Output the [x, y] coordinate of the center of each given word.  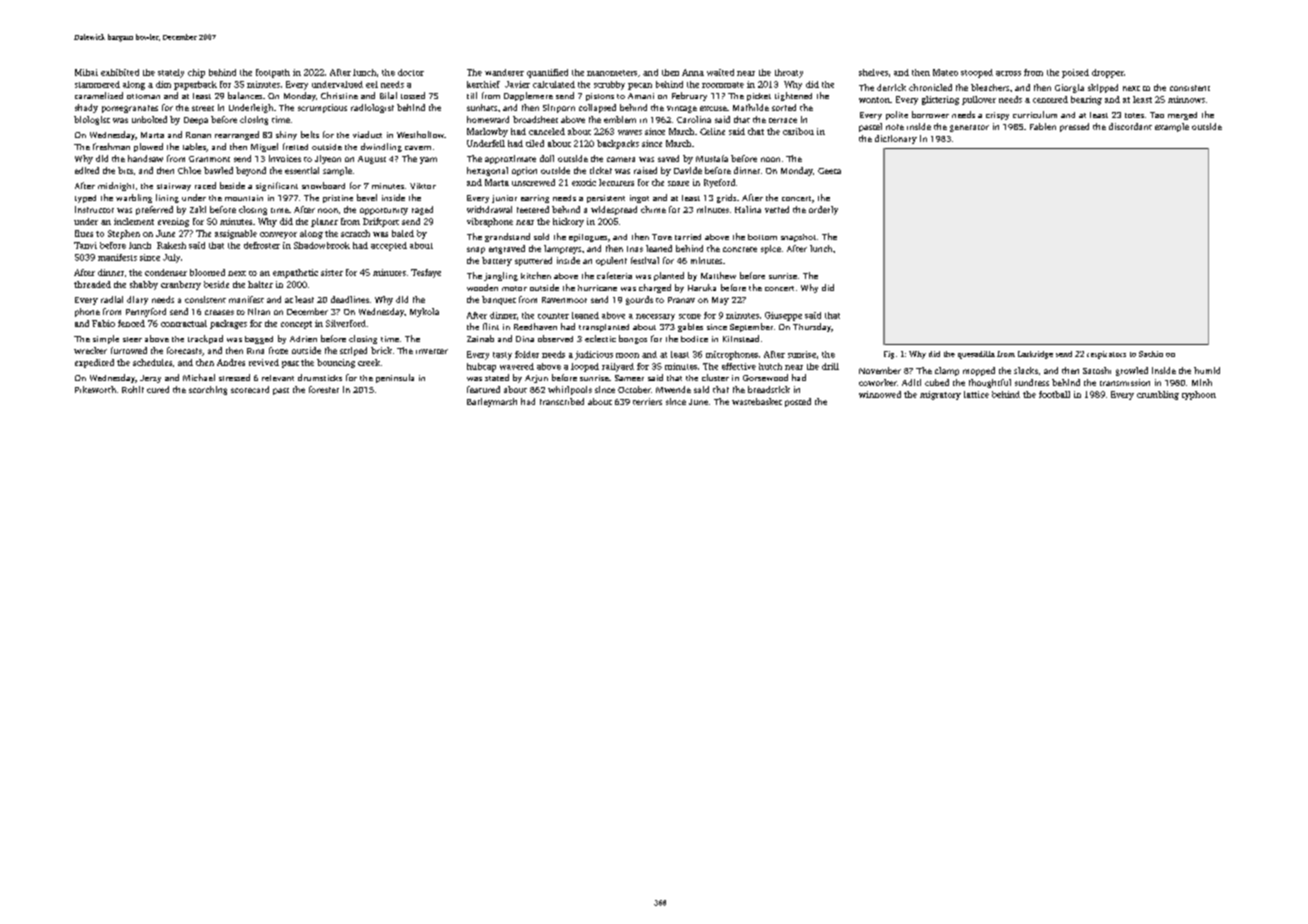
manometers [612, 73]
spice [771, 249]
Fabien [1043, 126]
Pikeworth [95, 389]
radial [112, 299]
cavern [418, 148]
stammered [97, 84]
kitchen [536, 275]
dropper [1108, 73]
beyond [251, 171]
